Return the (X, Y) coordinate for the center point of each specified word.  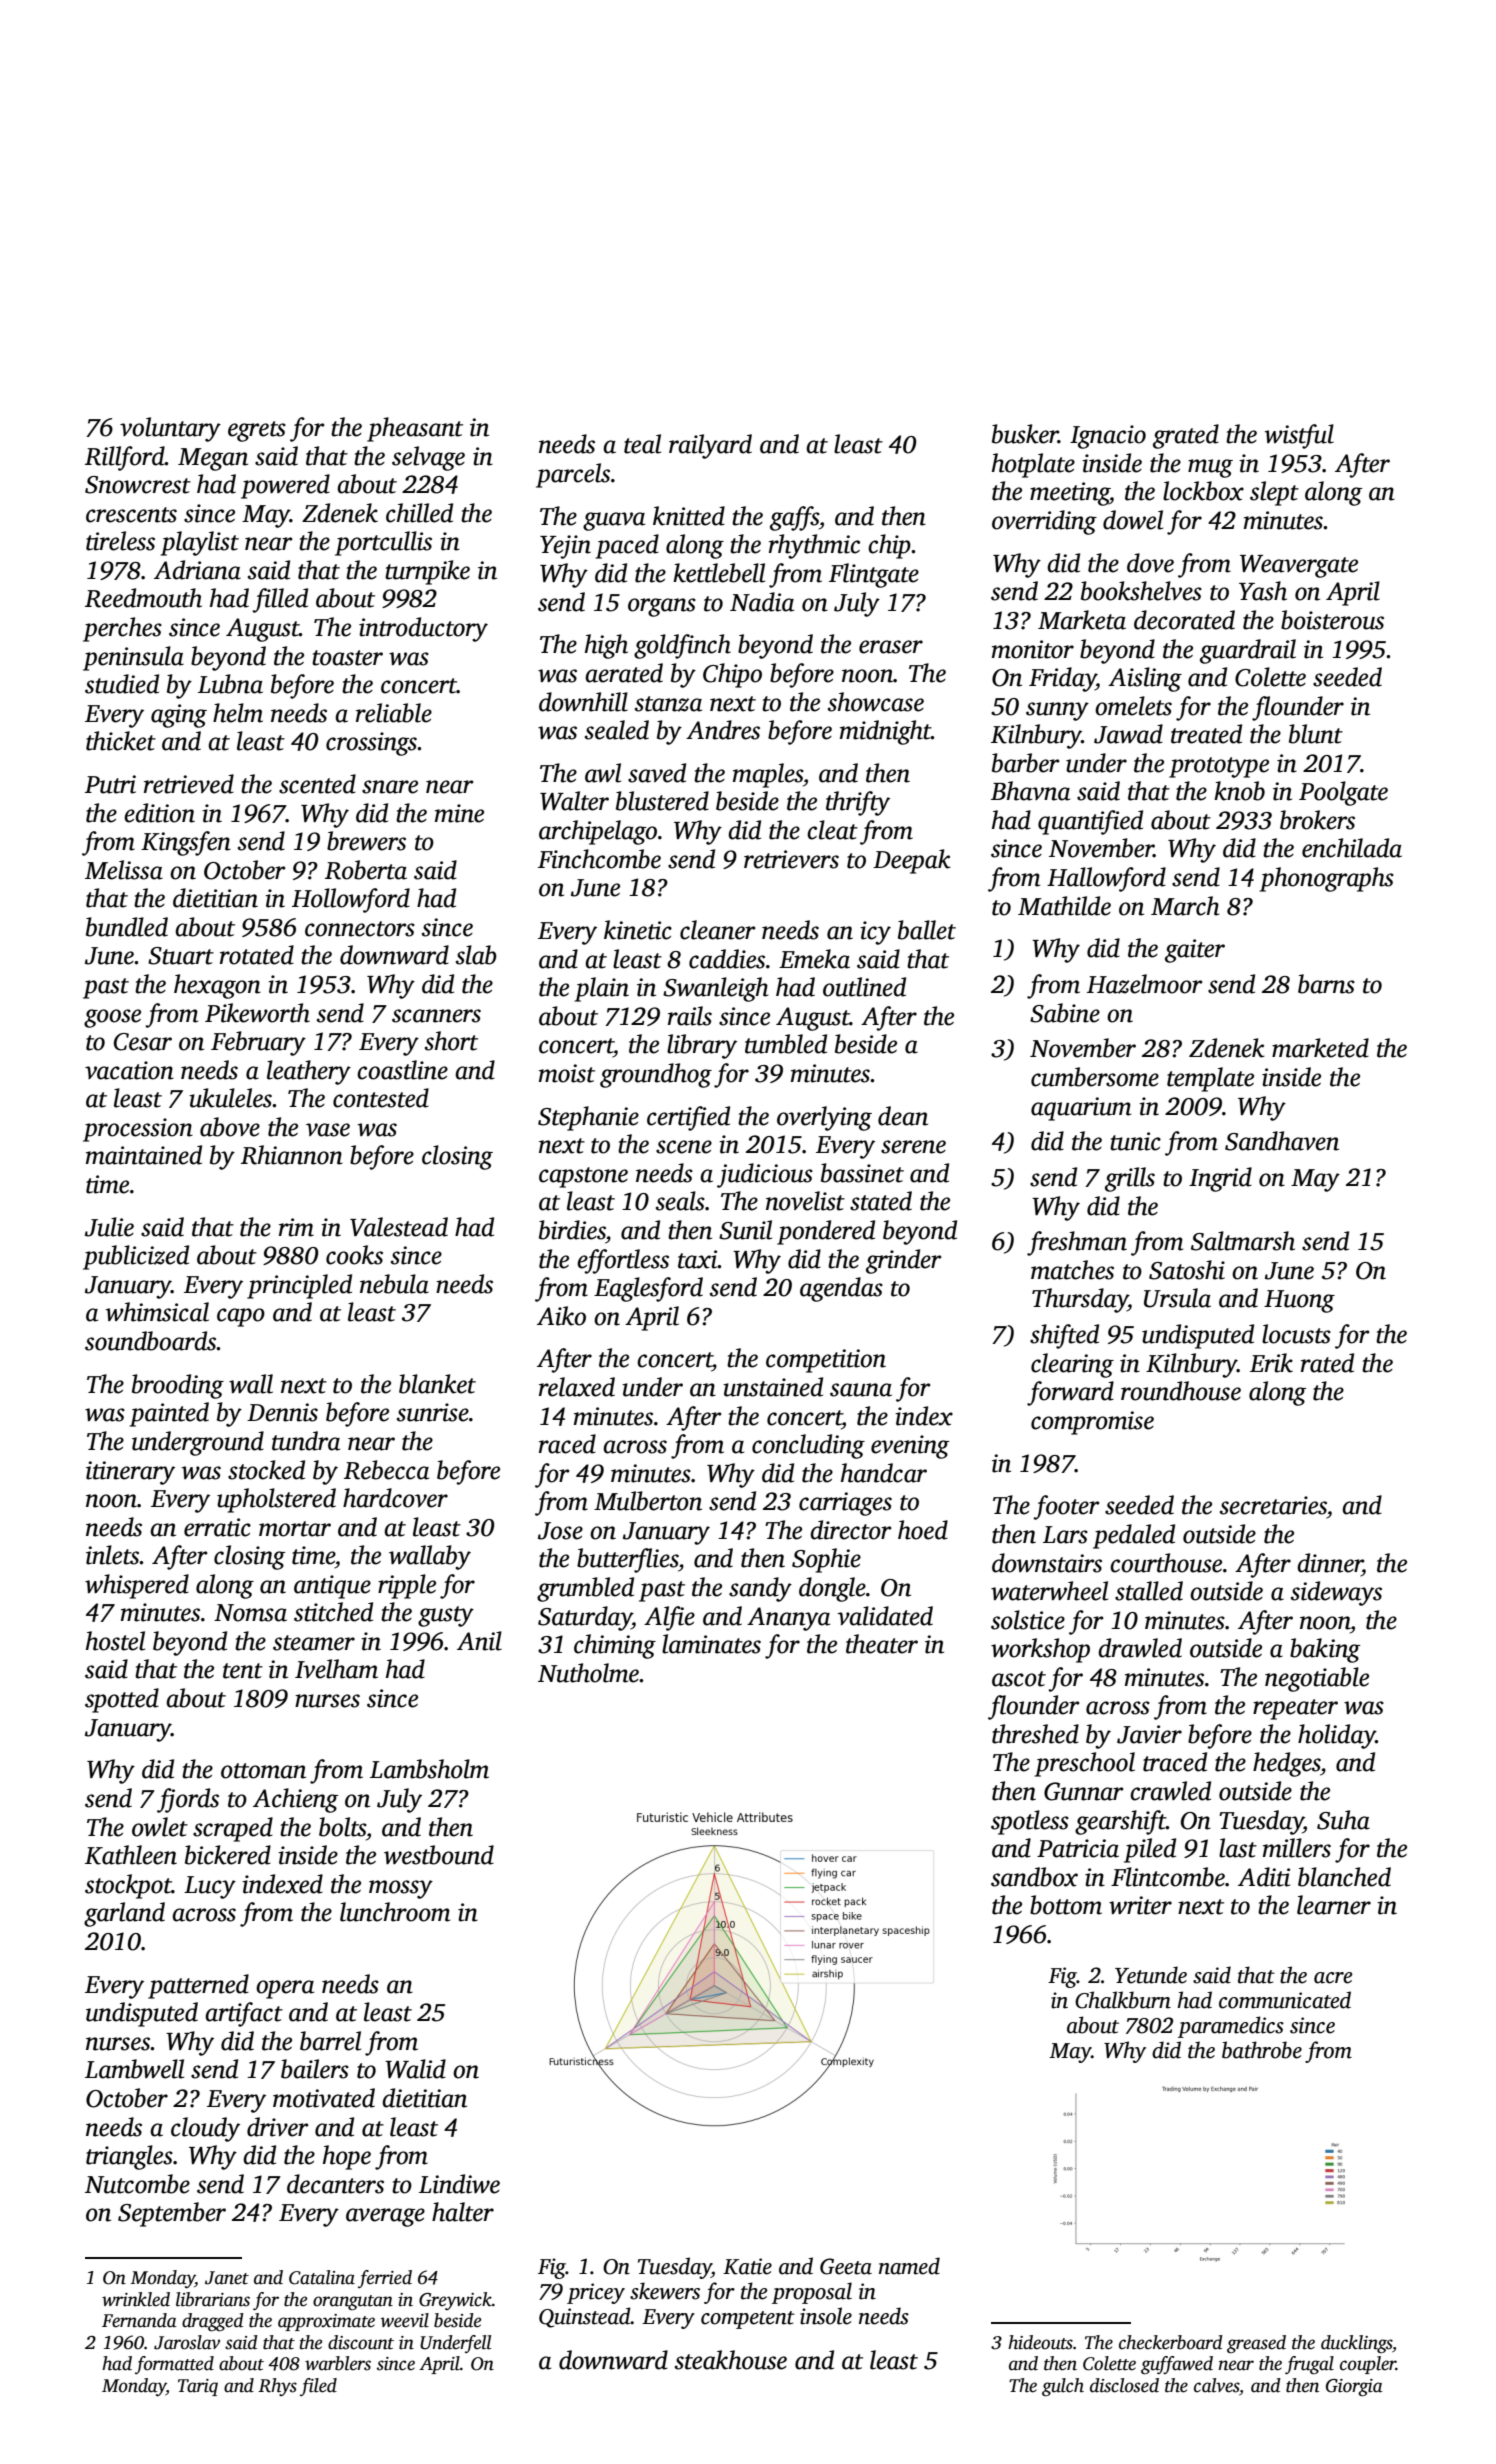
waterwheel (1049, 1591)
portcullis (383, 543)
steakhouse (731, 2360)
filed (318, 2387)
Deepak (912, 861)
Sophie (826, 1560)
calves (1216, 2385)
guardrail (1248, 651)
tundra (306, 1441)
